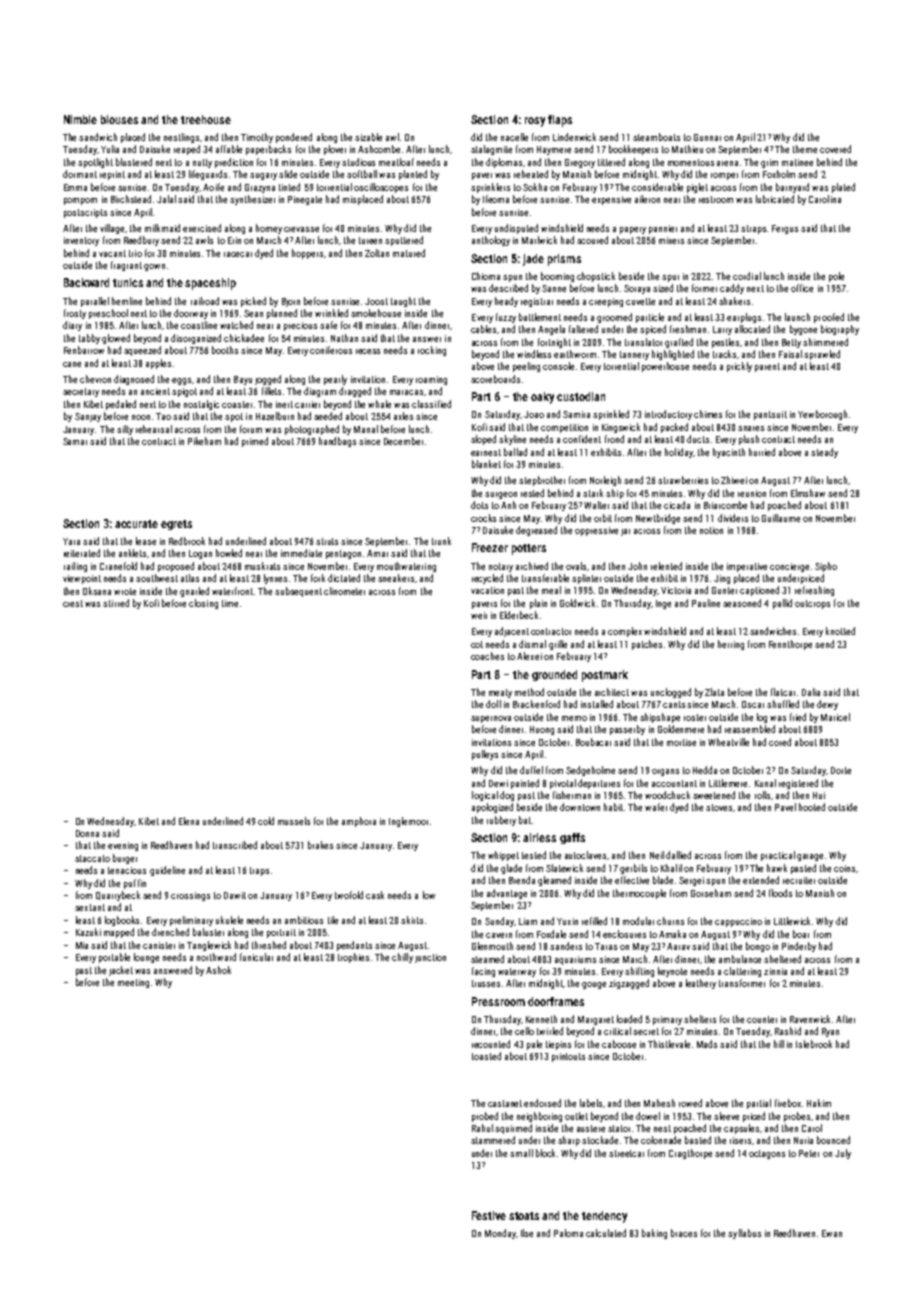 The height and width of the screenshot is (1308, 924). What do you see at coordinates (515, 452) in the screenshot?
I see `ballad` at bounding box center [515, 452].
